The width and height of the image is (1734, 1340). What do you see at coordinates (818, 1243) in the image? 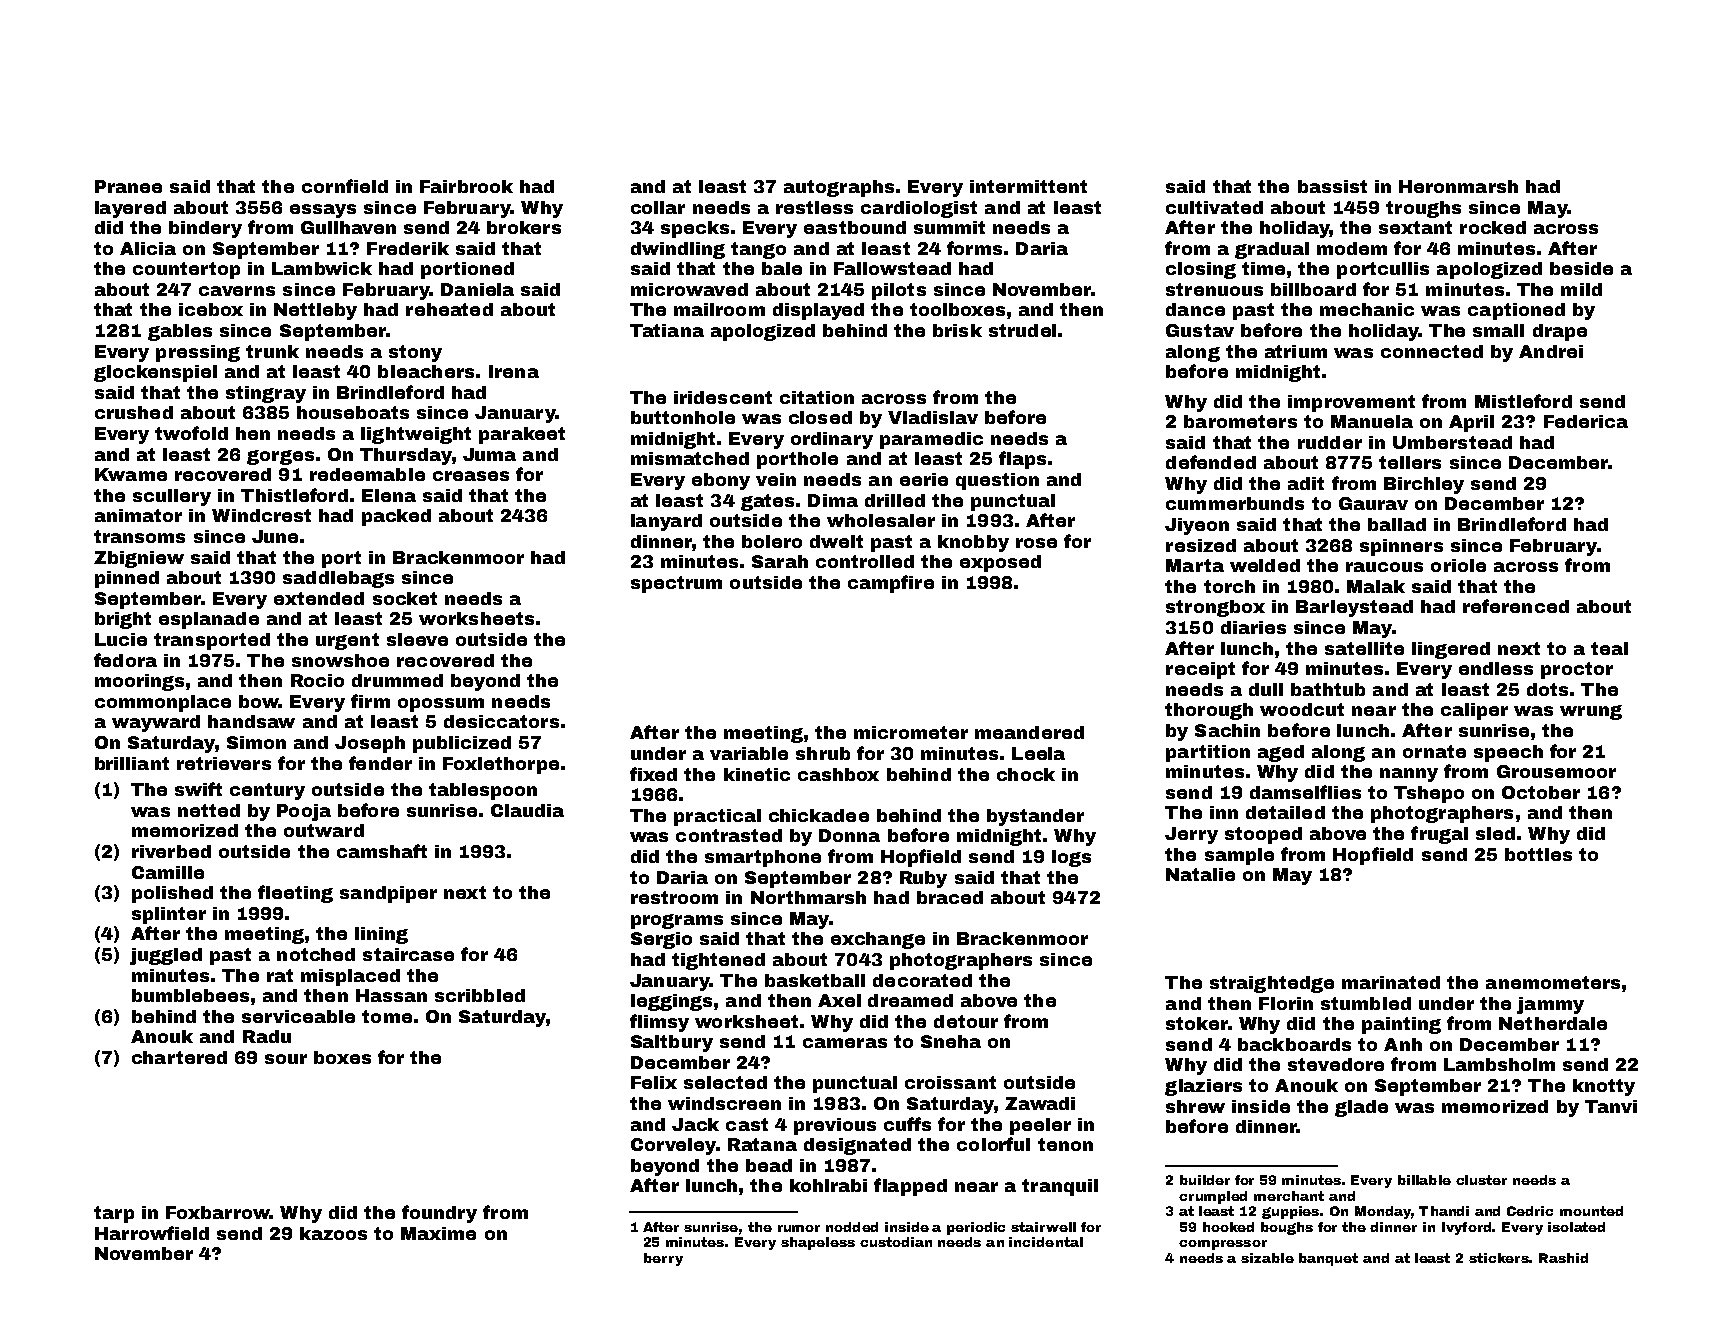
I see `shapeless` at bounding box center [818, 1243].
